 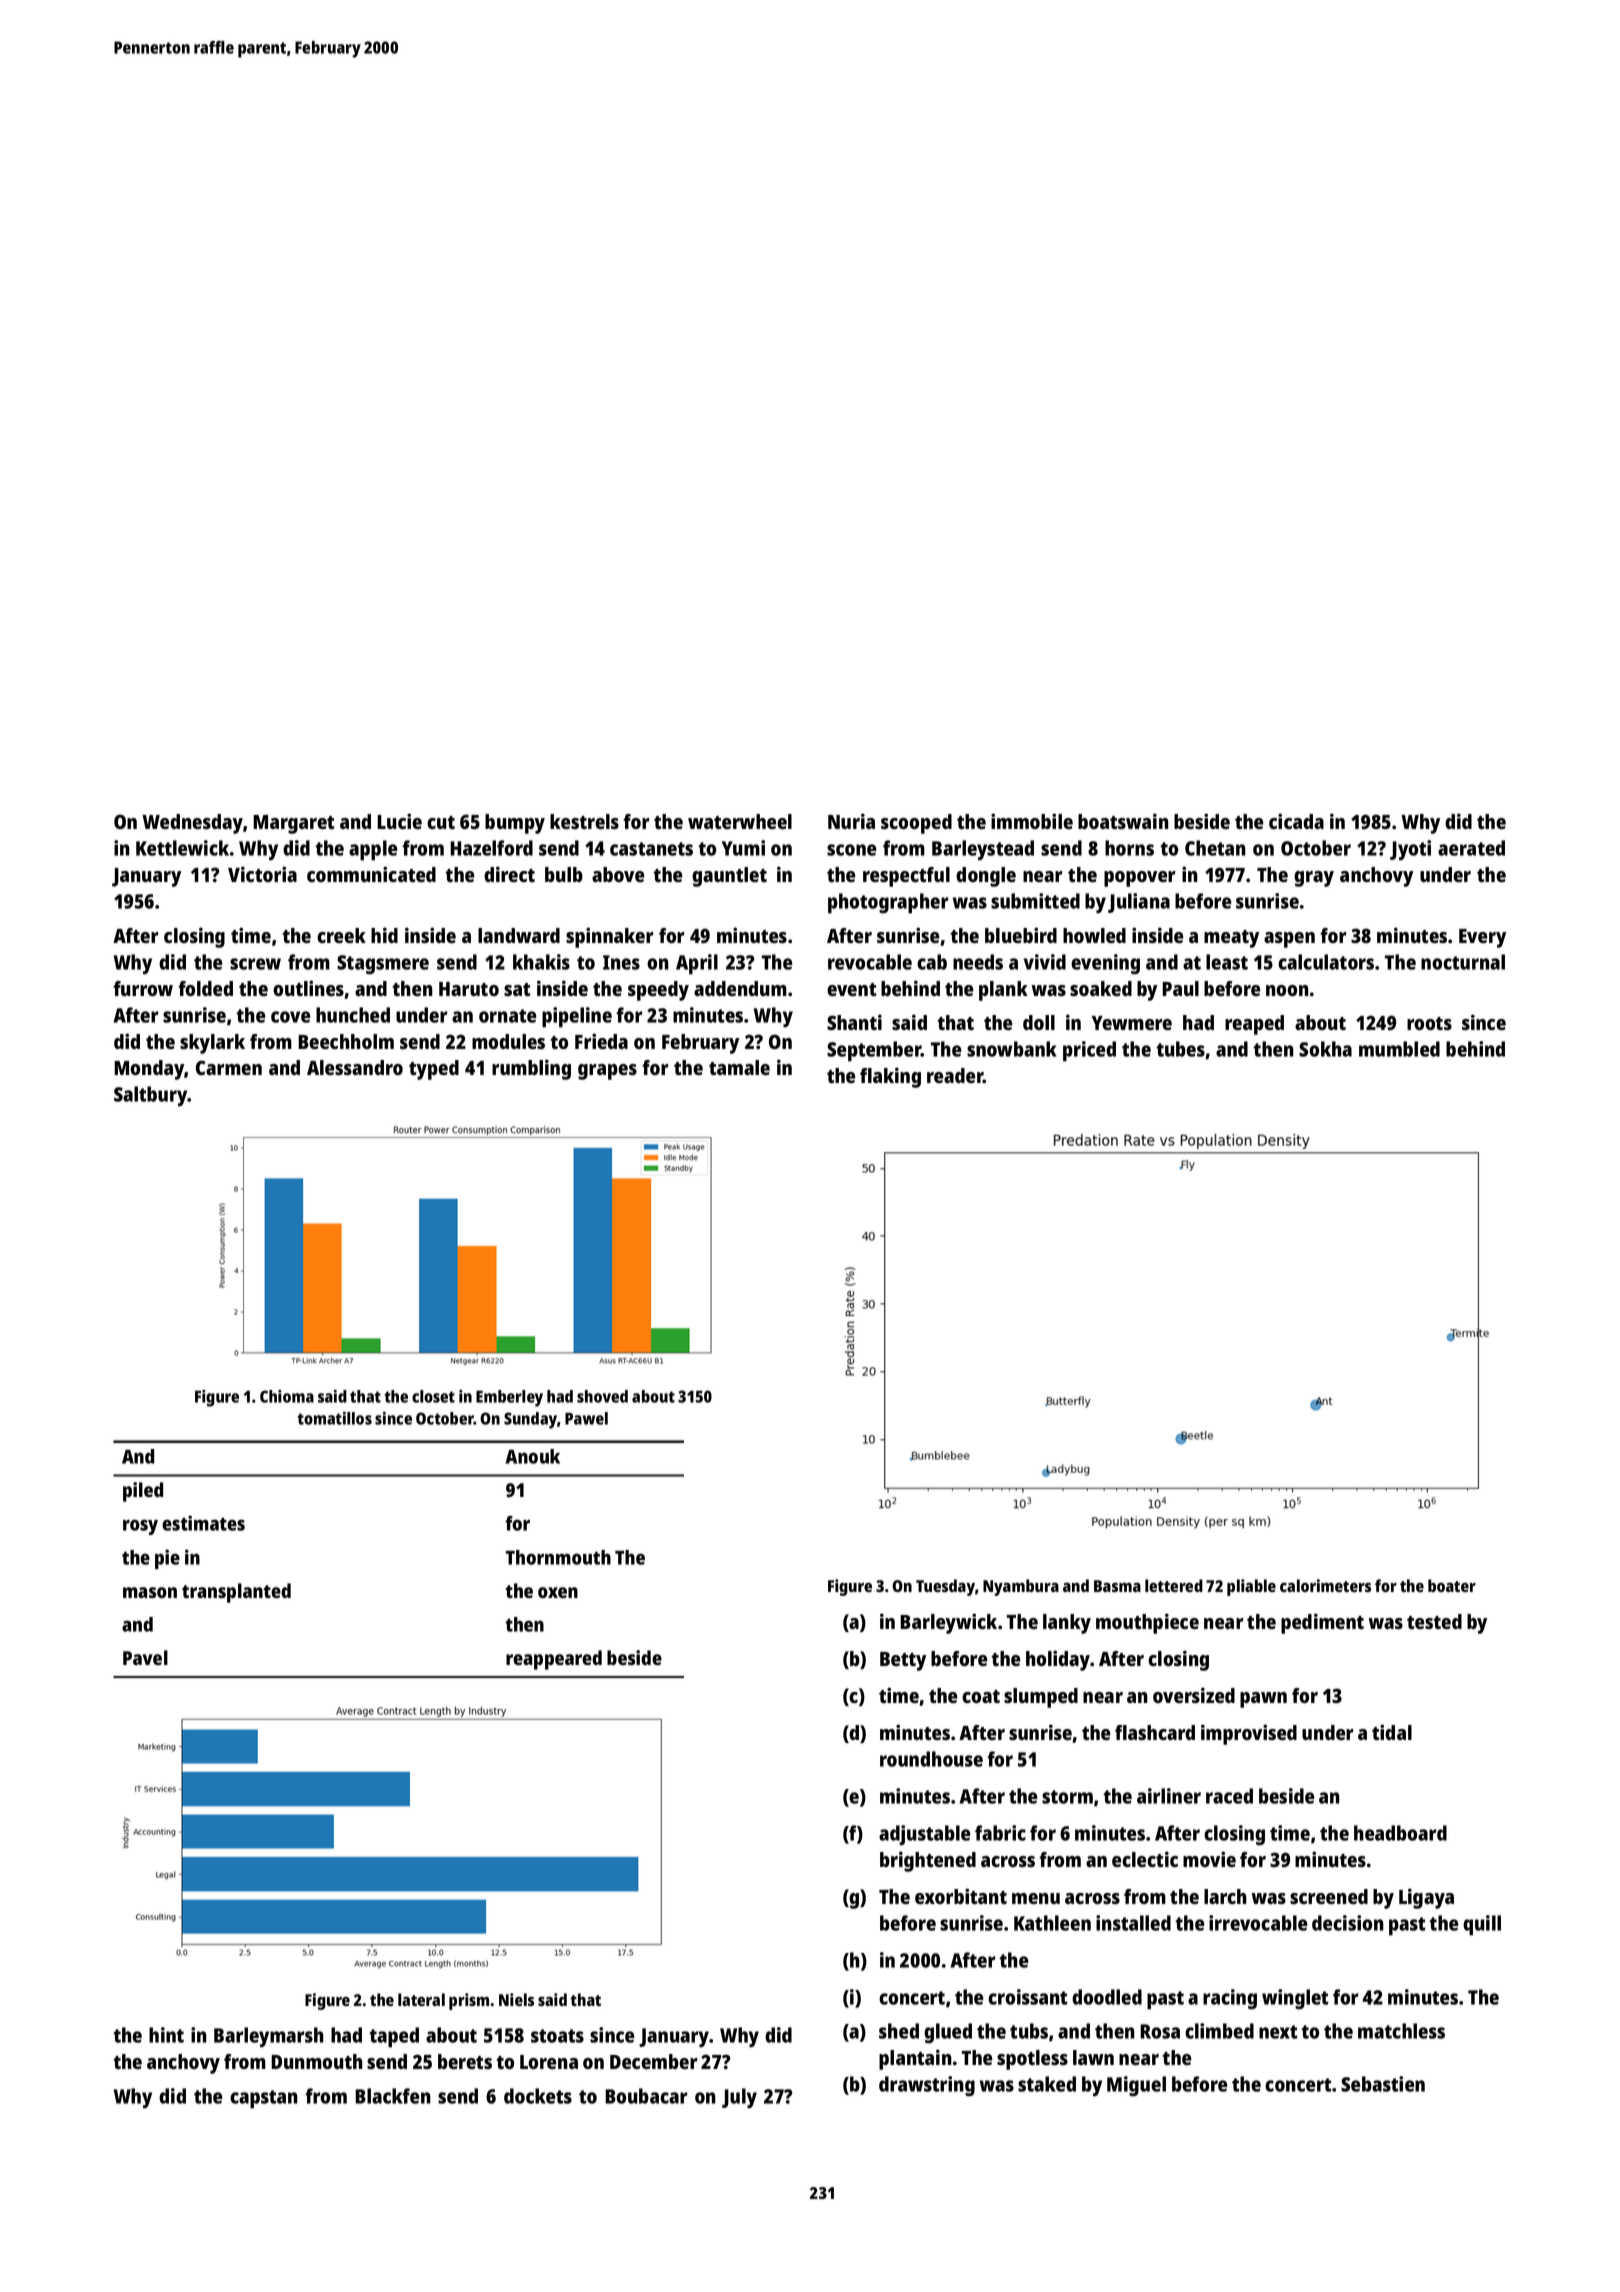 I want to click on plantain, so click(x=915, y=2059).
